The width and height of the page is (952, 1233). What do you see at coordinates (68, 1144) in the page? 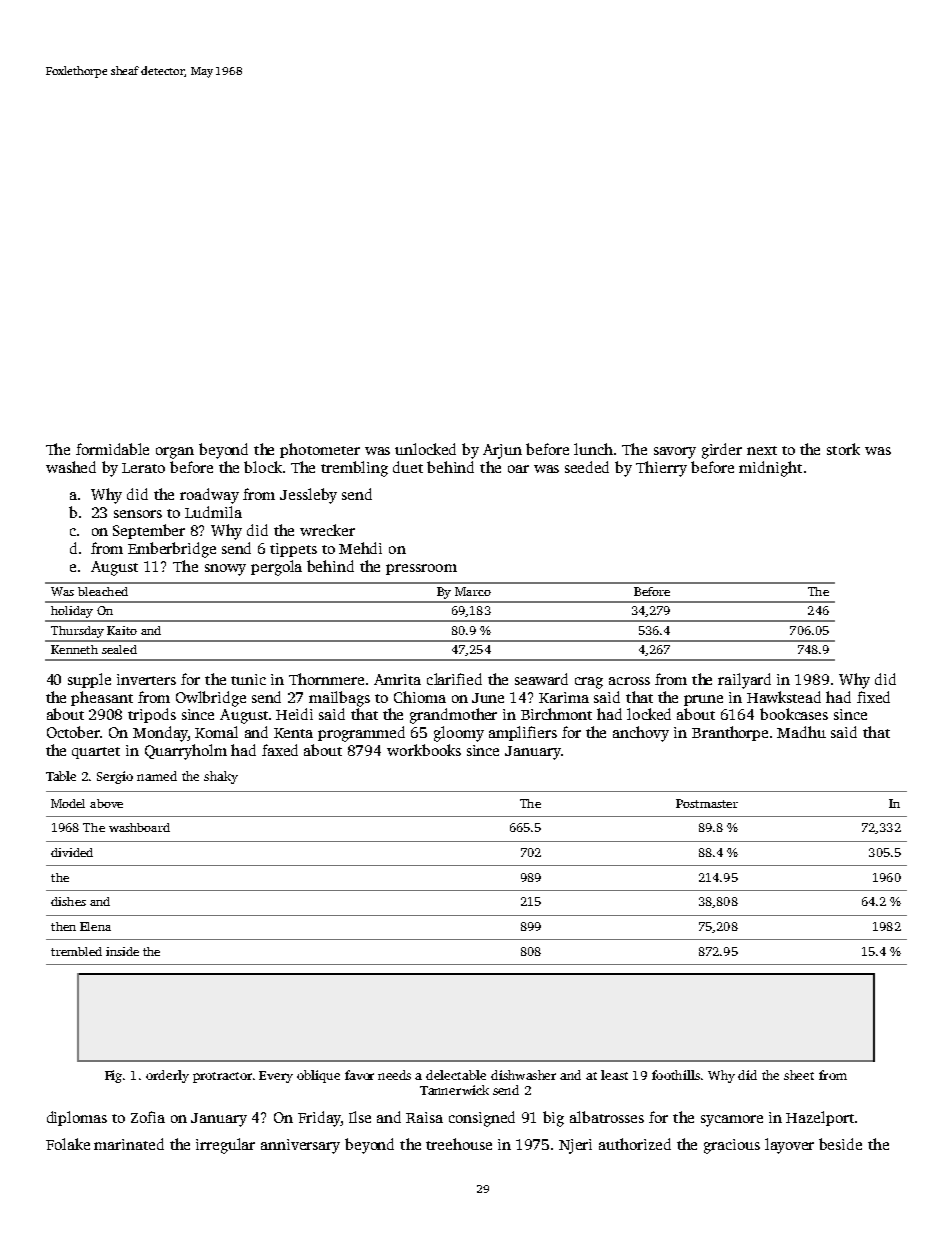
I see `Folake` at bounding box center [68, 1144].
